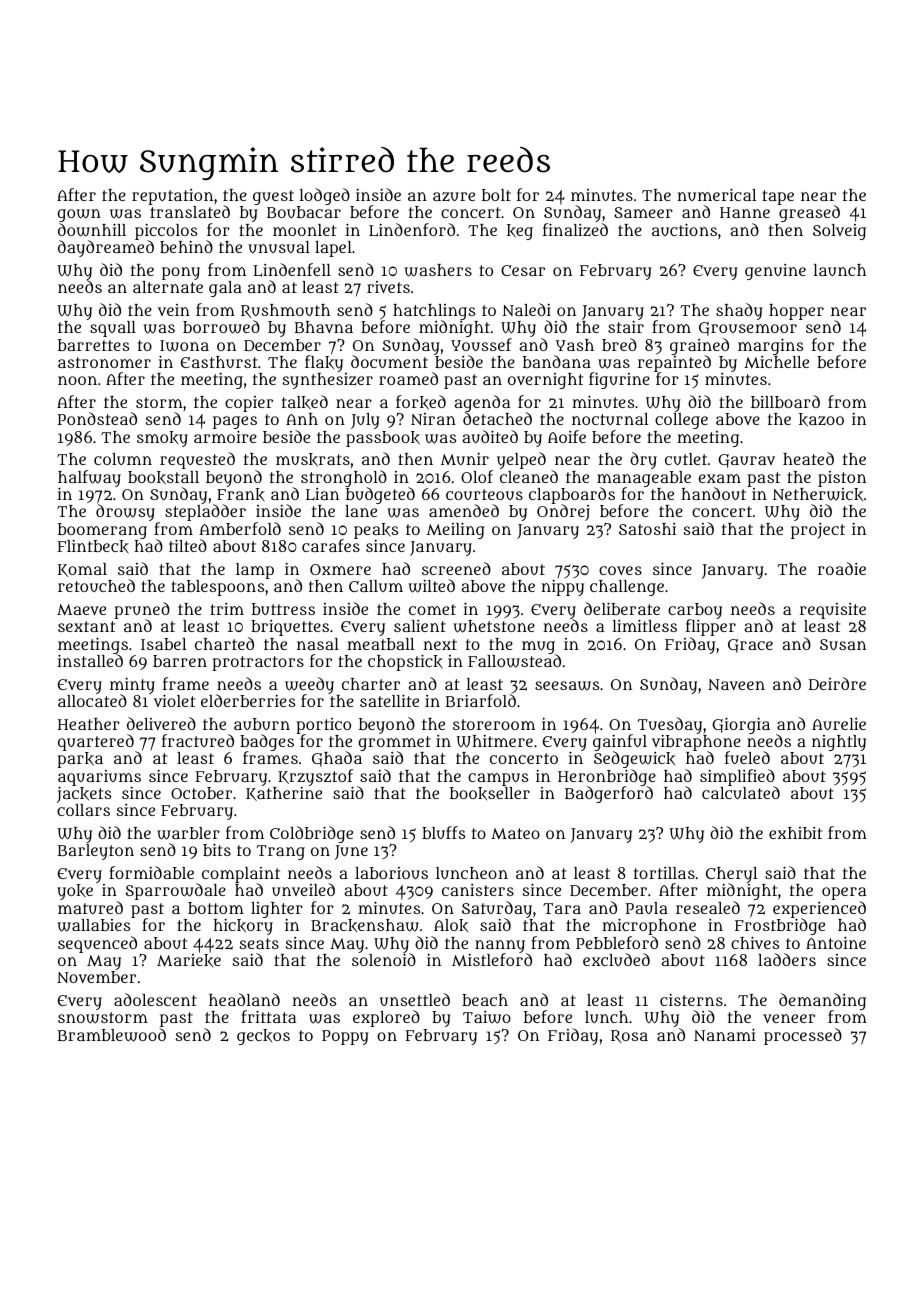  Describe the element at coordinates (219, 362) in the image. I see `Easthurst` at that location.
